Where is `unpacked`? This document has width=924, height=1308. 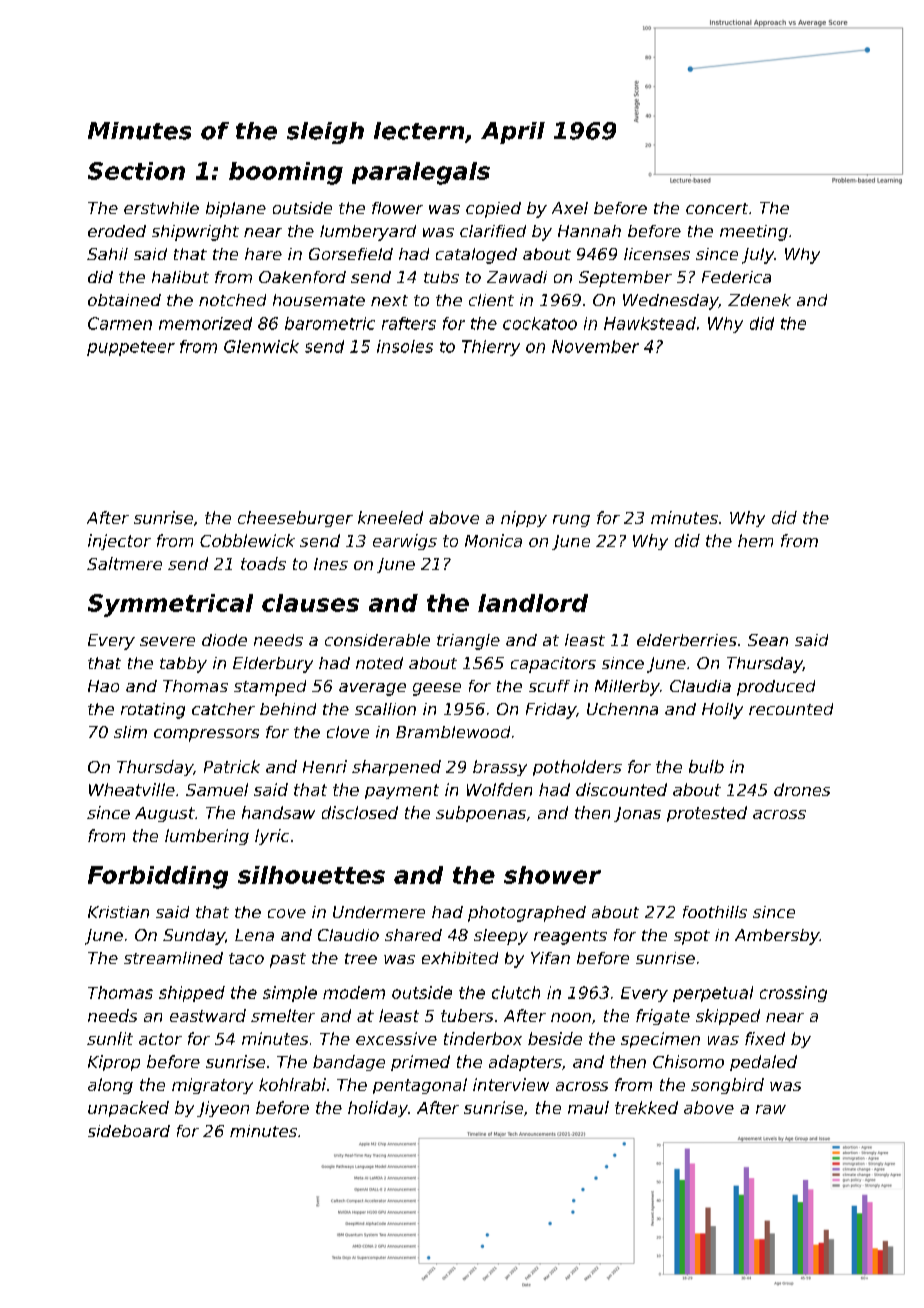 unpacked is located at coordinates (128, 1109).
